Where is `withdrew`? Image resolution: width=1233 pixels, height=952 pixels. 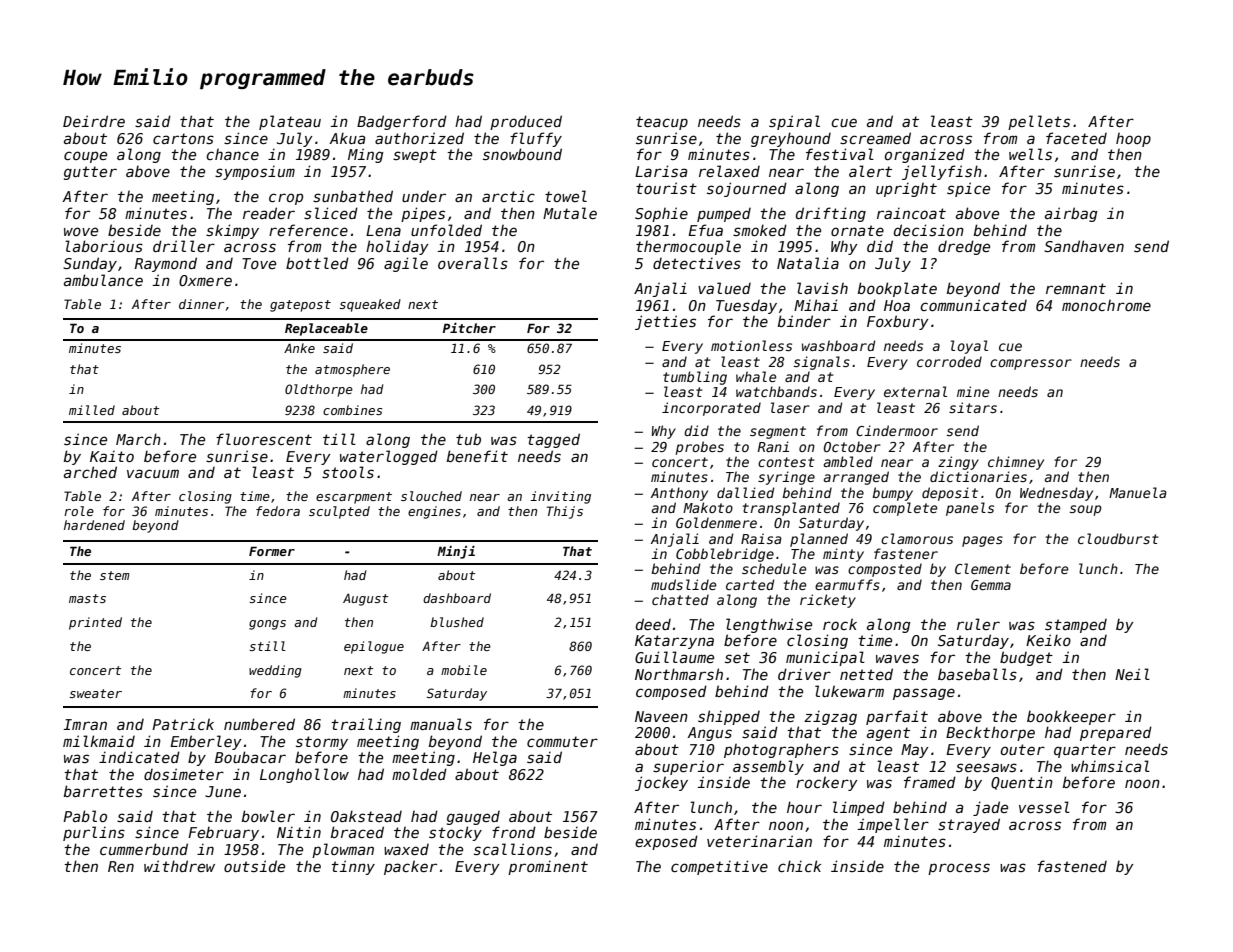 withdrew is located at coordinates (179, 866).
